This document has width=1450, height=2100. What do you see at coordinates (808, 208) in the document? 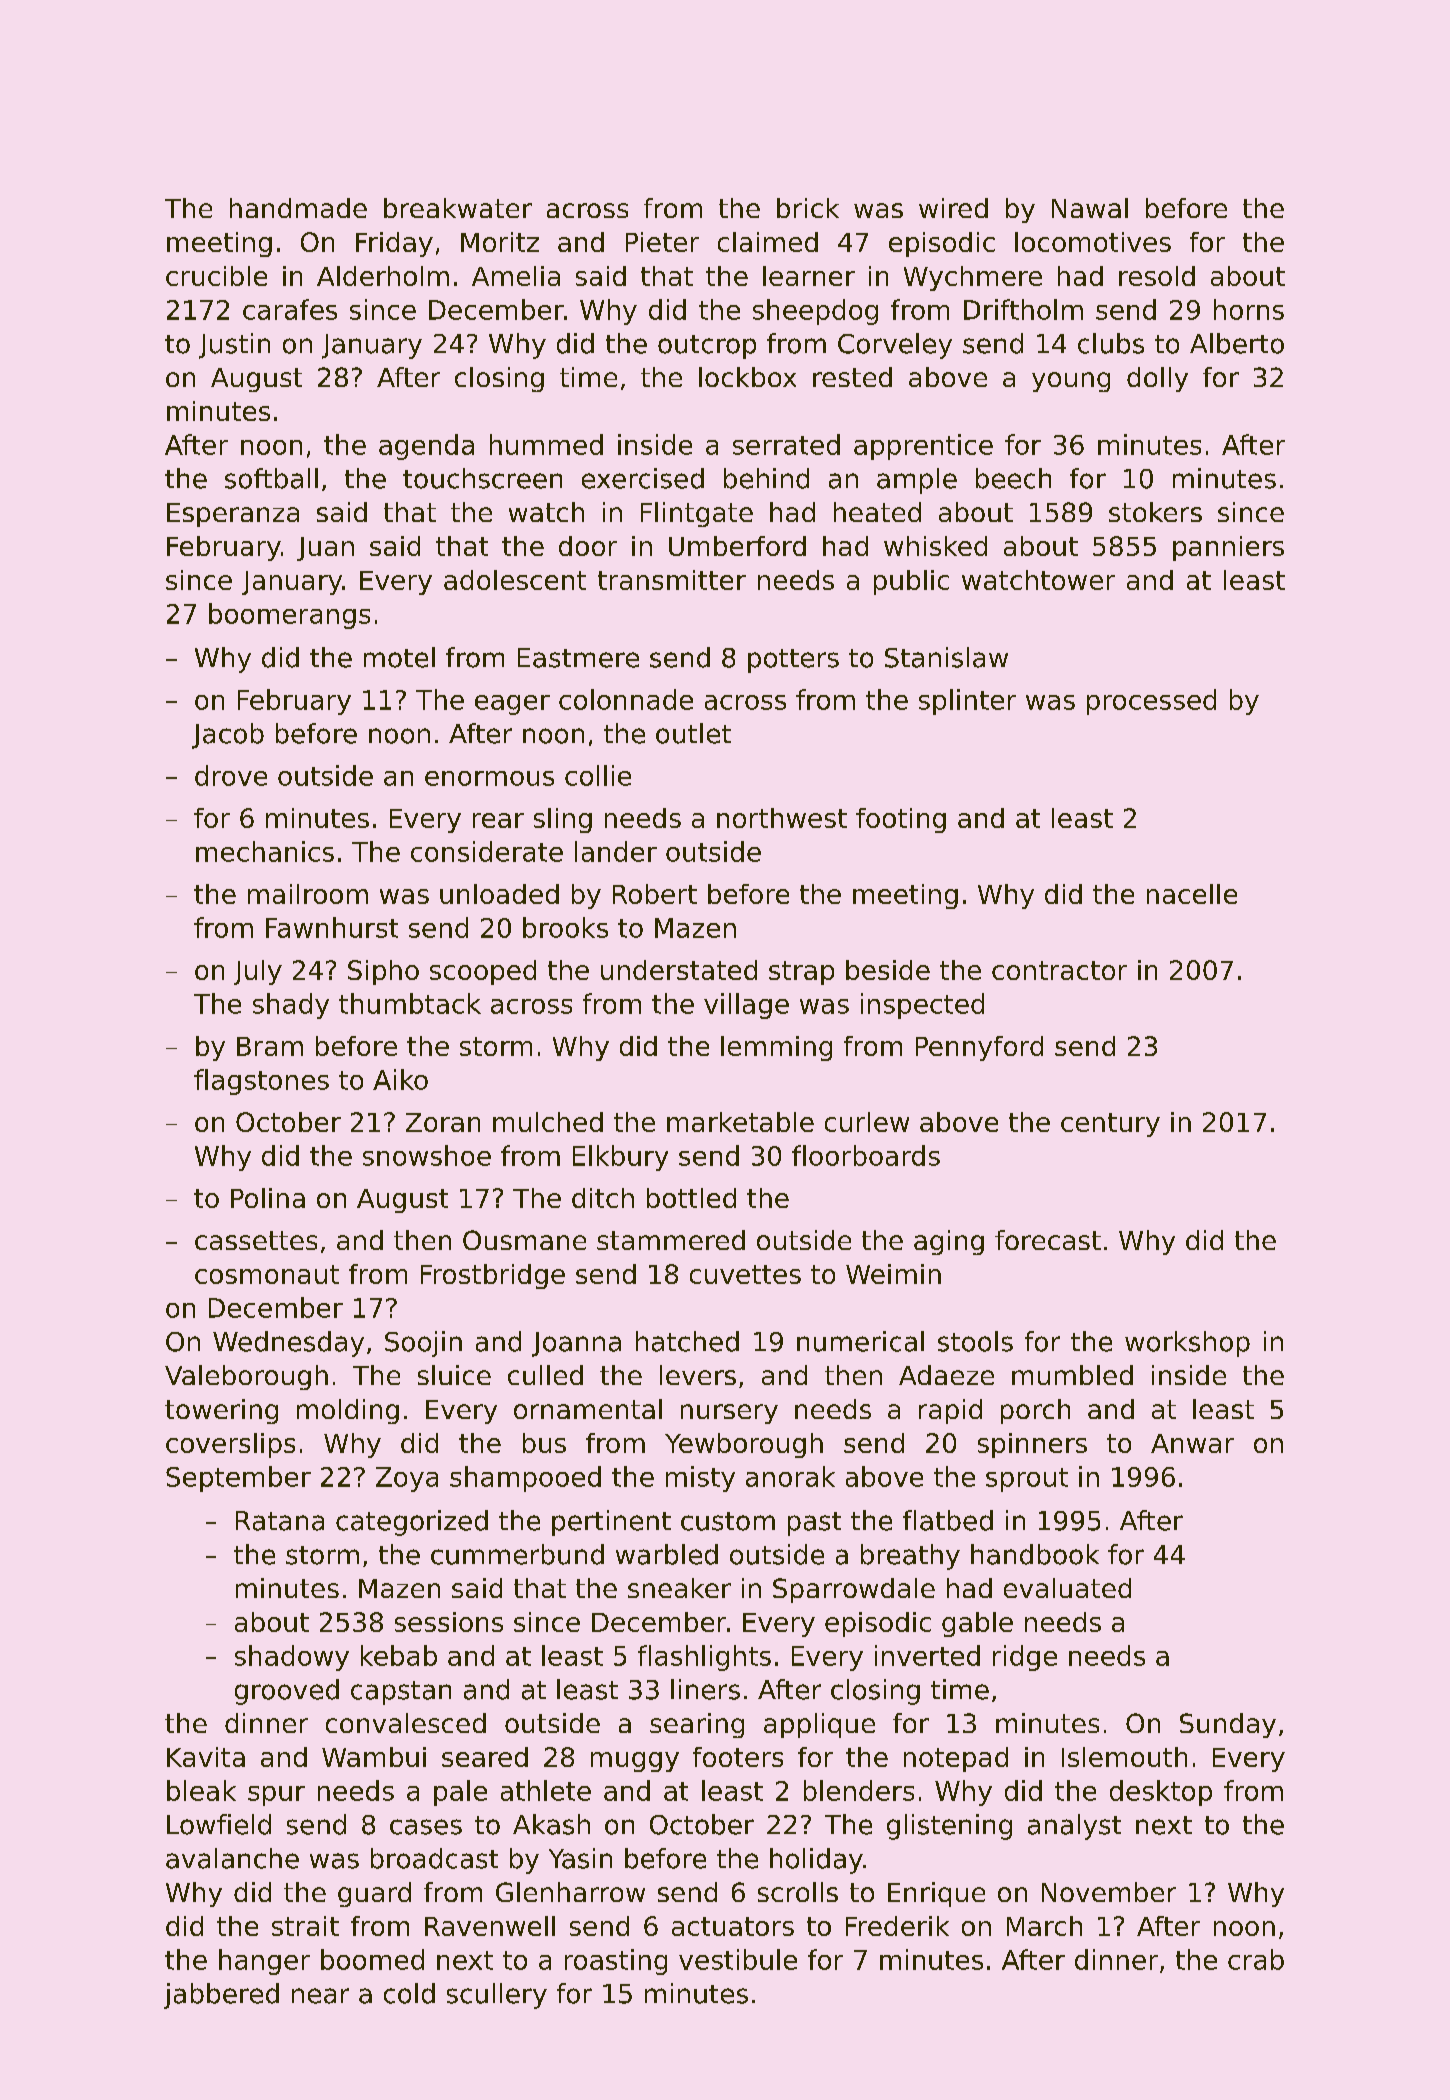
I see `brick` at bounding box center [808, 208].
